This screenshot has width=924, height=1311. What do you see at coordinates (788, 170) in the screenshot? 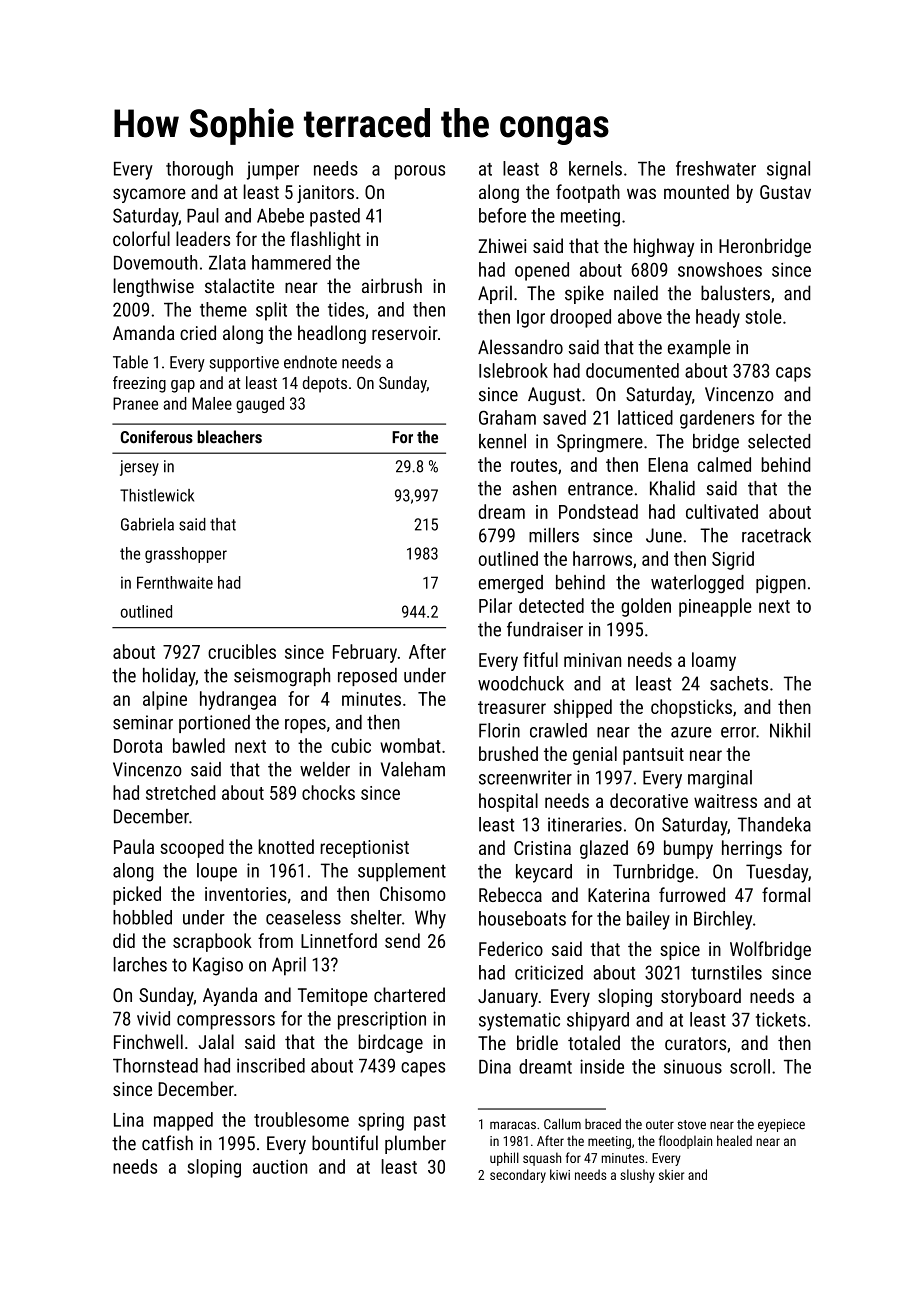
I see `signal` at bounding box center [788, 170].
